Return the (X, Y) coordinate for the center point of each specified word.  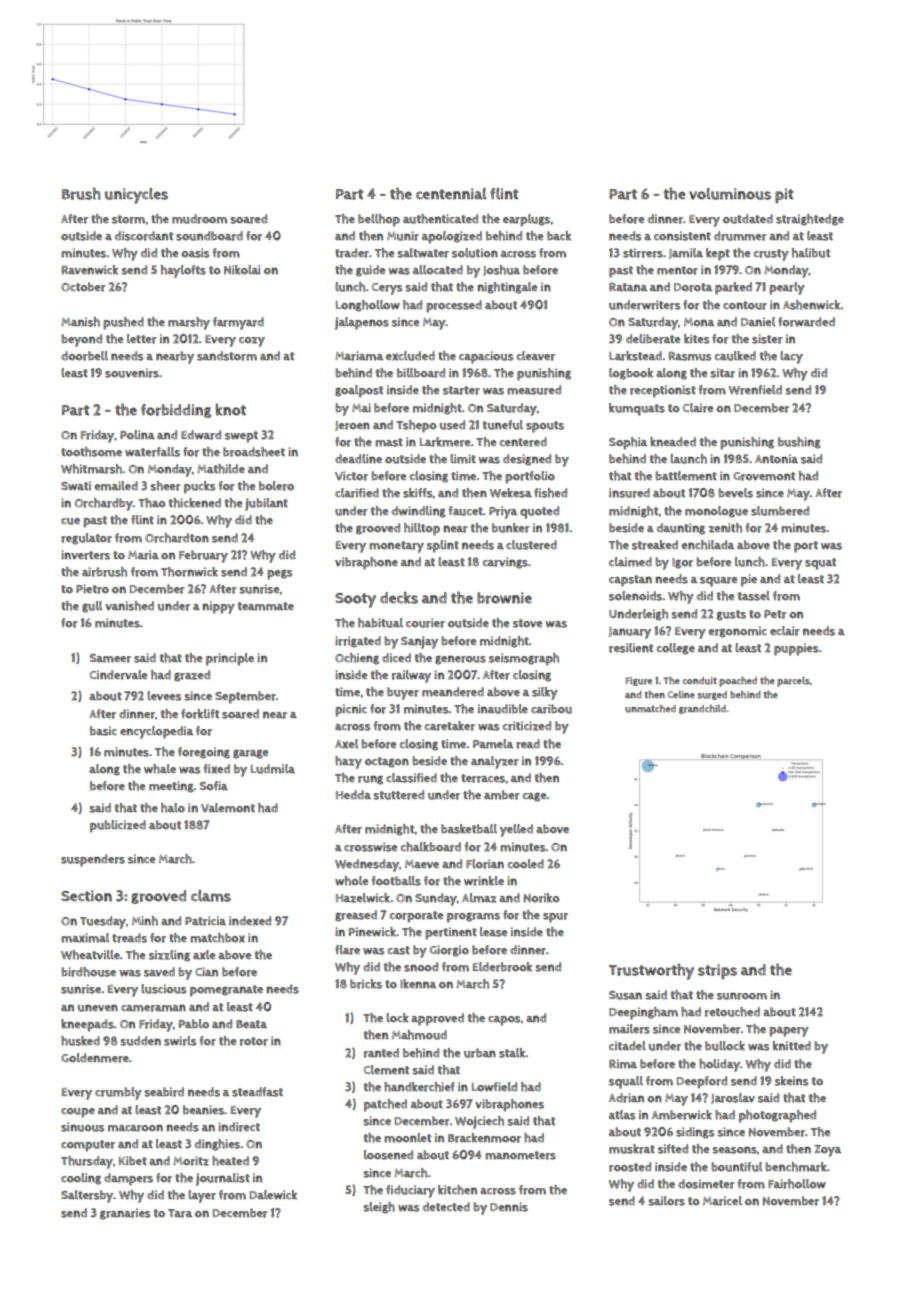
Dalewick (273, 1195)
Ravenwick (90, 270)
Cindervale (118, 675)
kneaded (673, 442)
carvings (505, 563)
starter (461, 390)
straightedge (810, 220)
